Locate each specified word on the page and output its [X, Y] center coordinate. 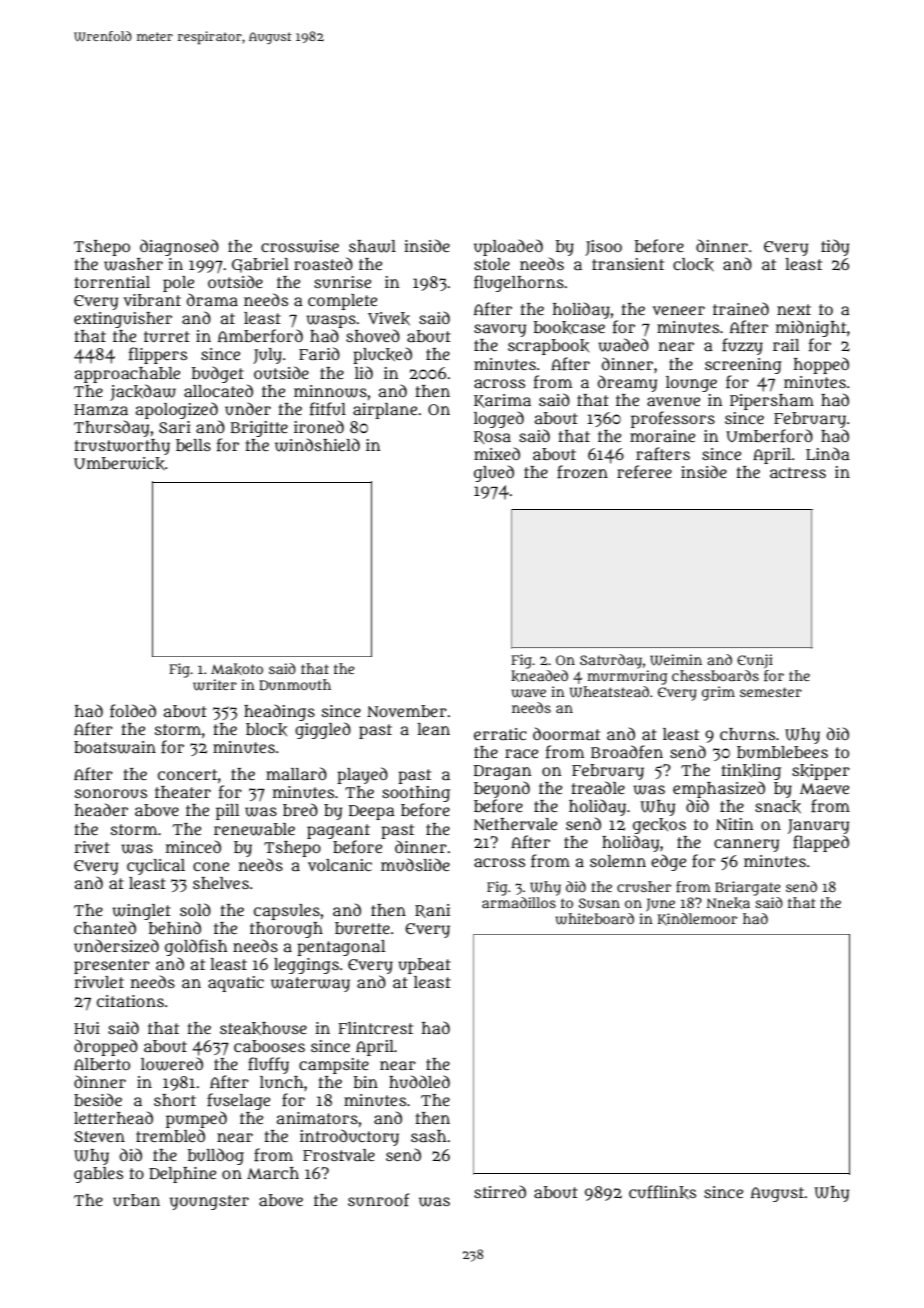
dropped [106, 1047]
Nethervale [515, 824]
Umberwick [119, 464]
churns [747, 734]
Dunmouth [295, 684]
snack [778, 807]
